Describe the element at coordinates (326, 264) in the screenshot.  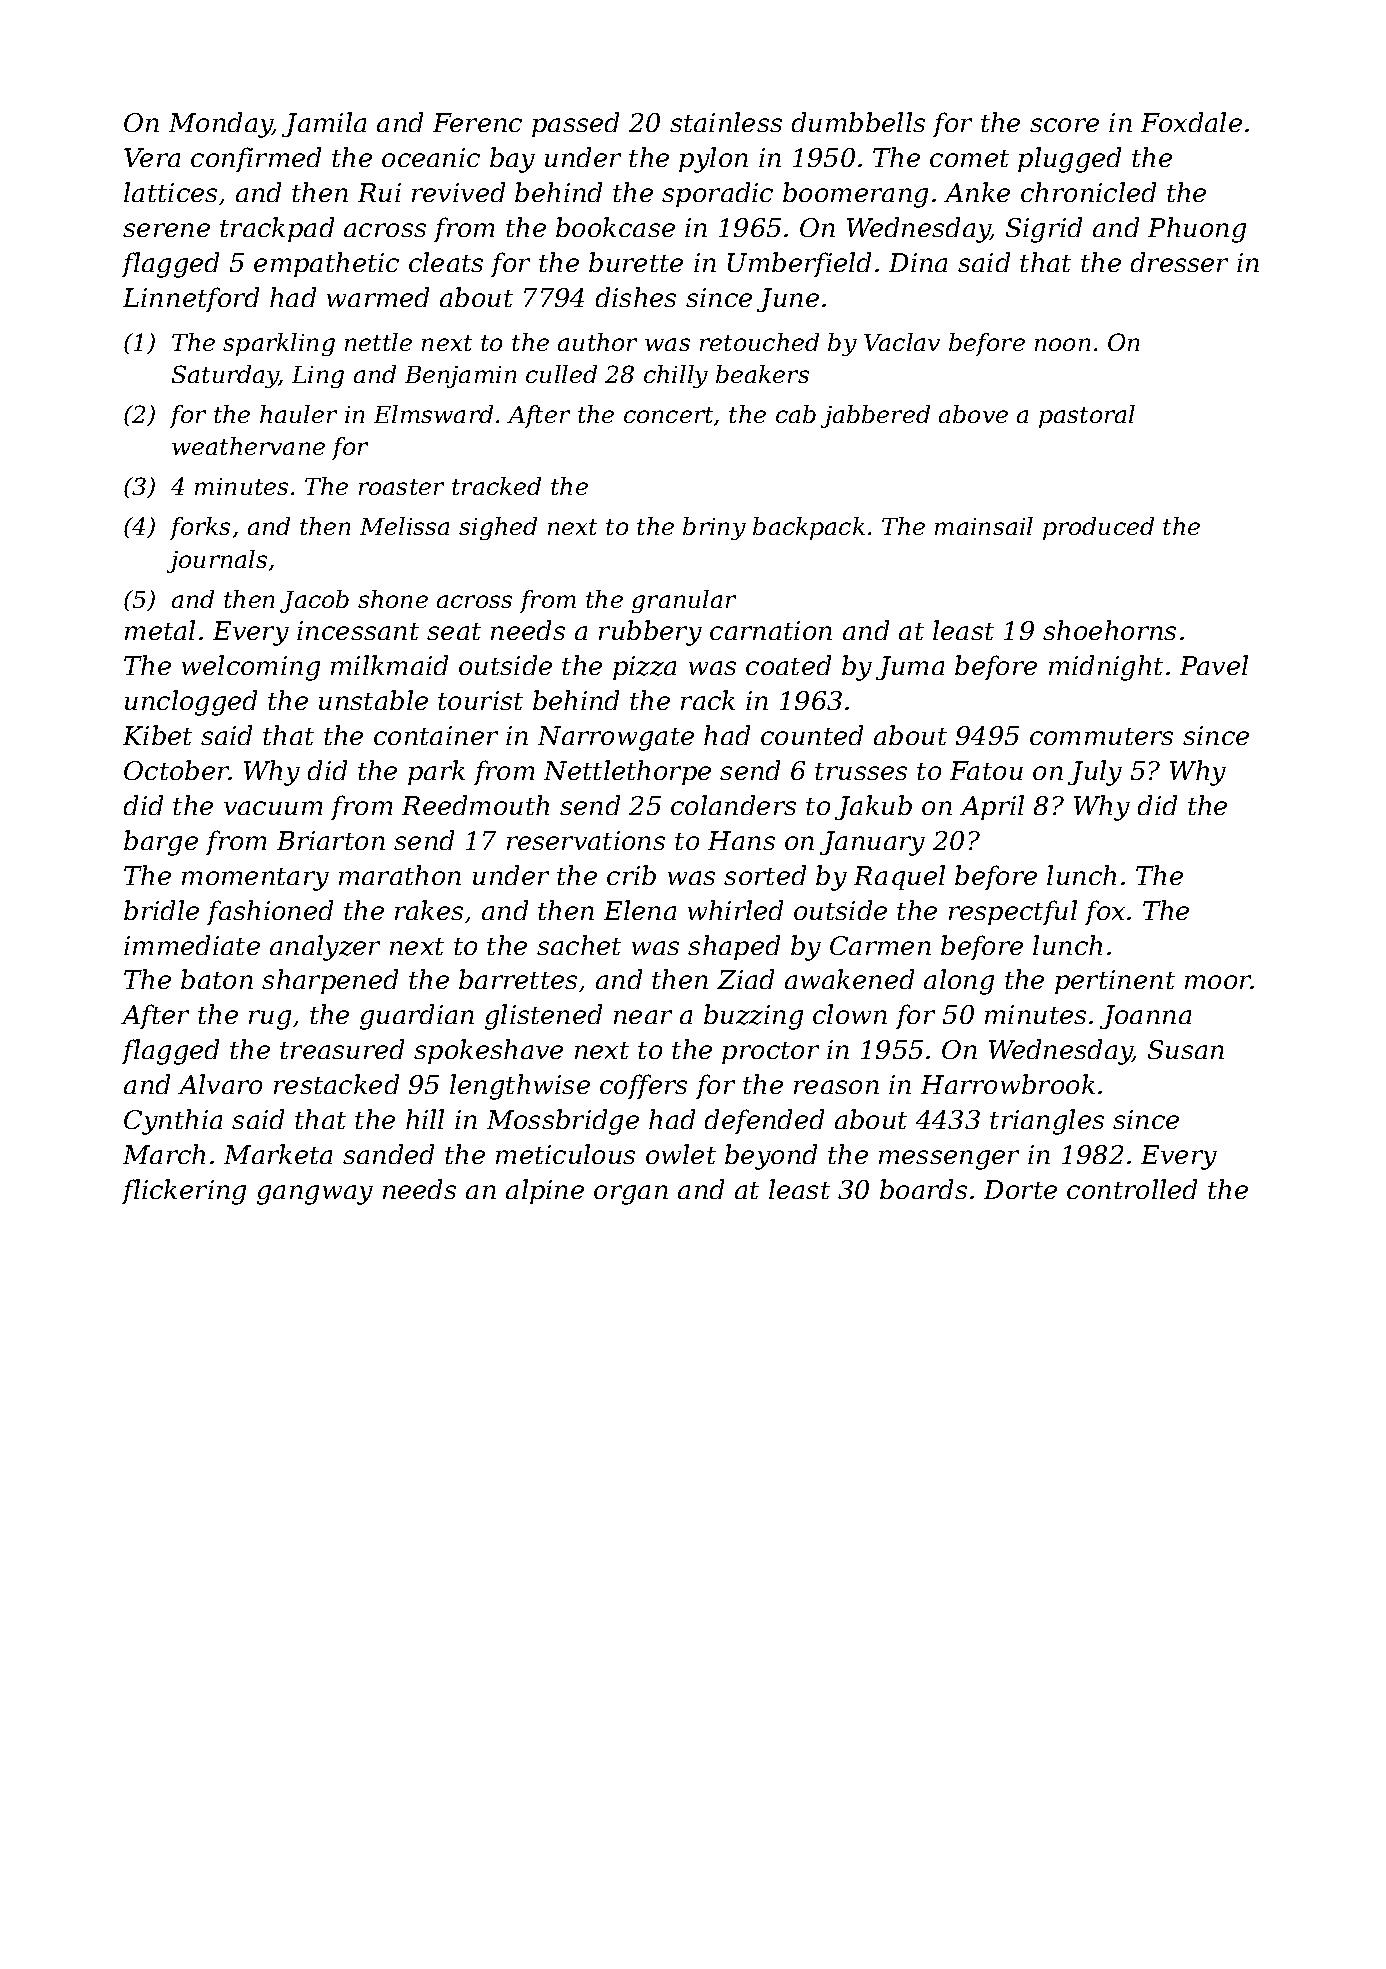
I see `empathetic` at that location.
